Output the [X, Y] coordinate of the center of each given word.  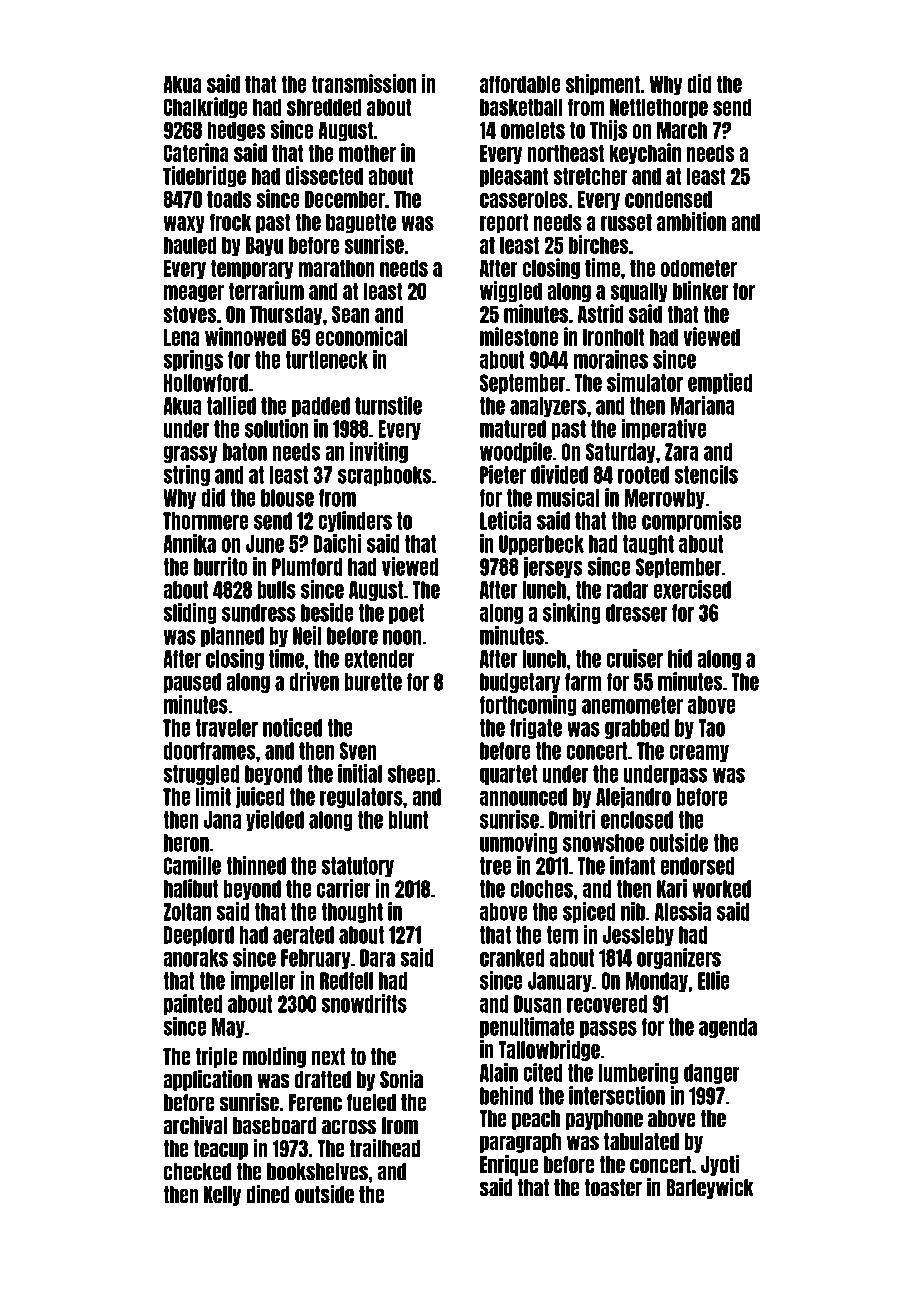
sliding [190, 613]
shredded [324, 107]
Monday [656, 982]
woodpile [516, 452]
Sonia [401, 1079]
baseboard [275, 1126]
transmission [364, 83]
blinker [700, 290]
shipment [603, 84]
